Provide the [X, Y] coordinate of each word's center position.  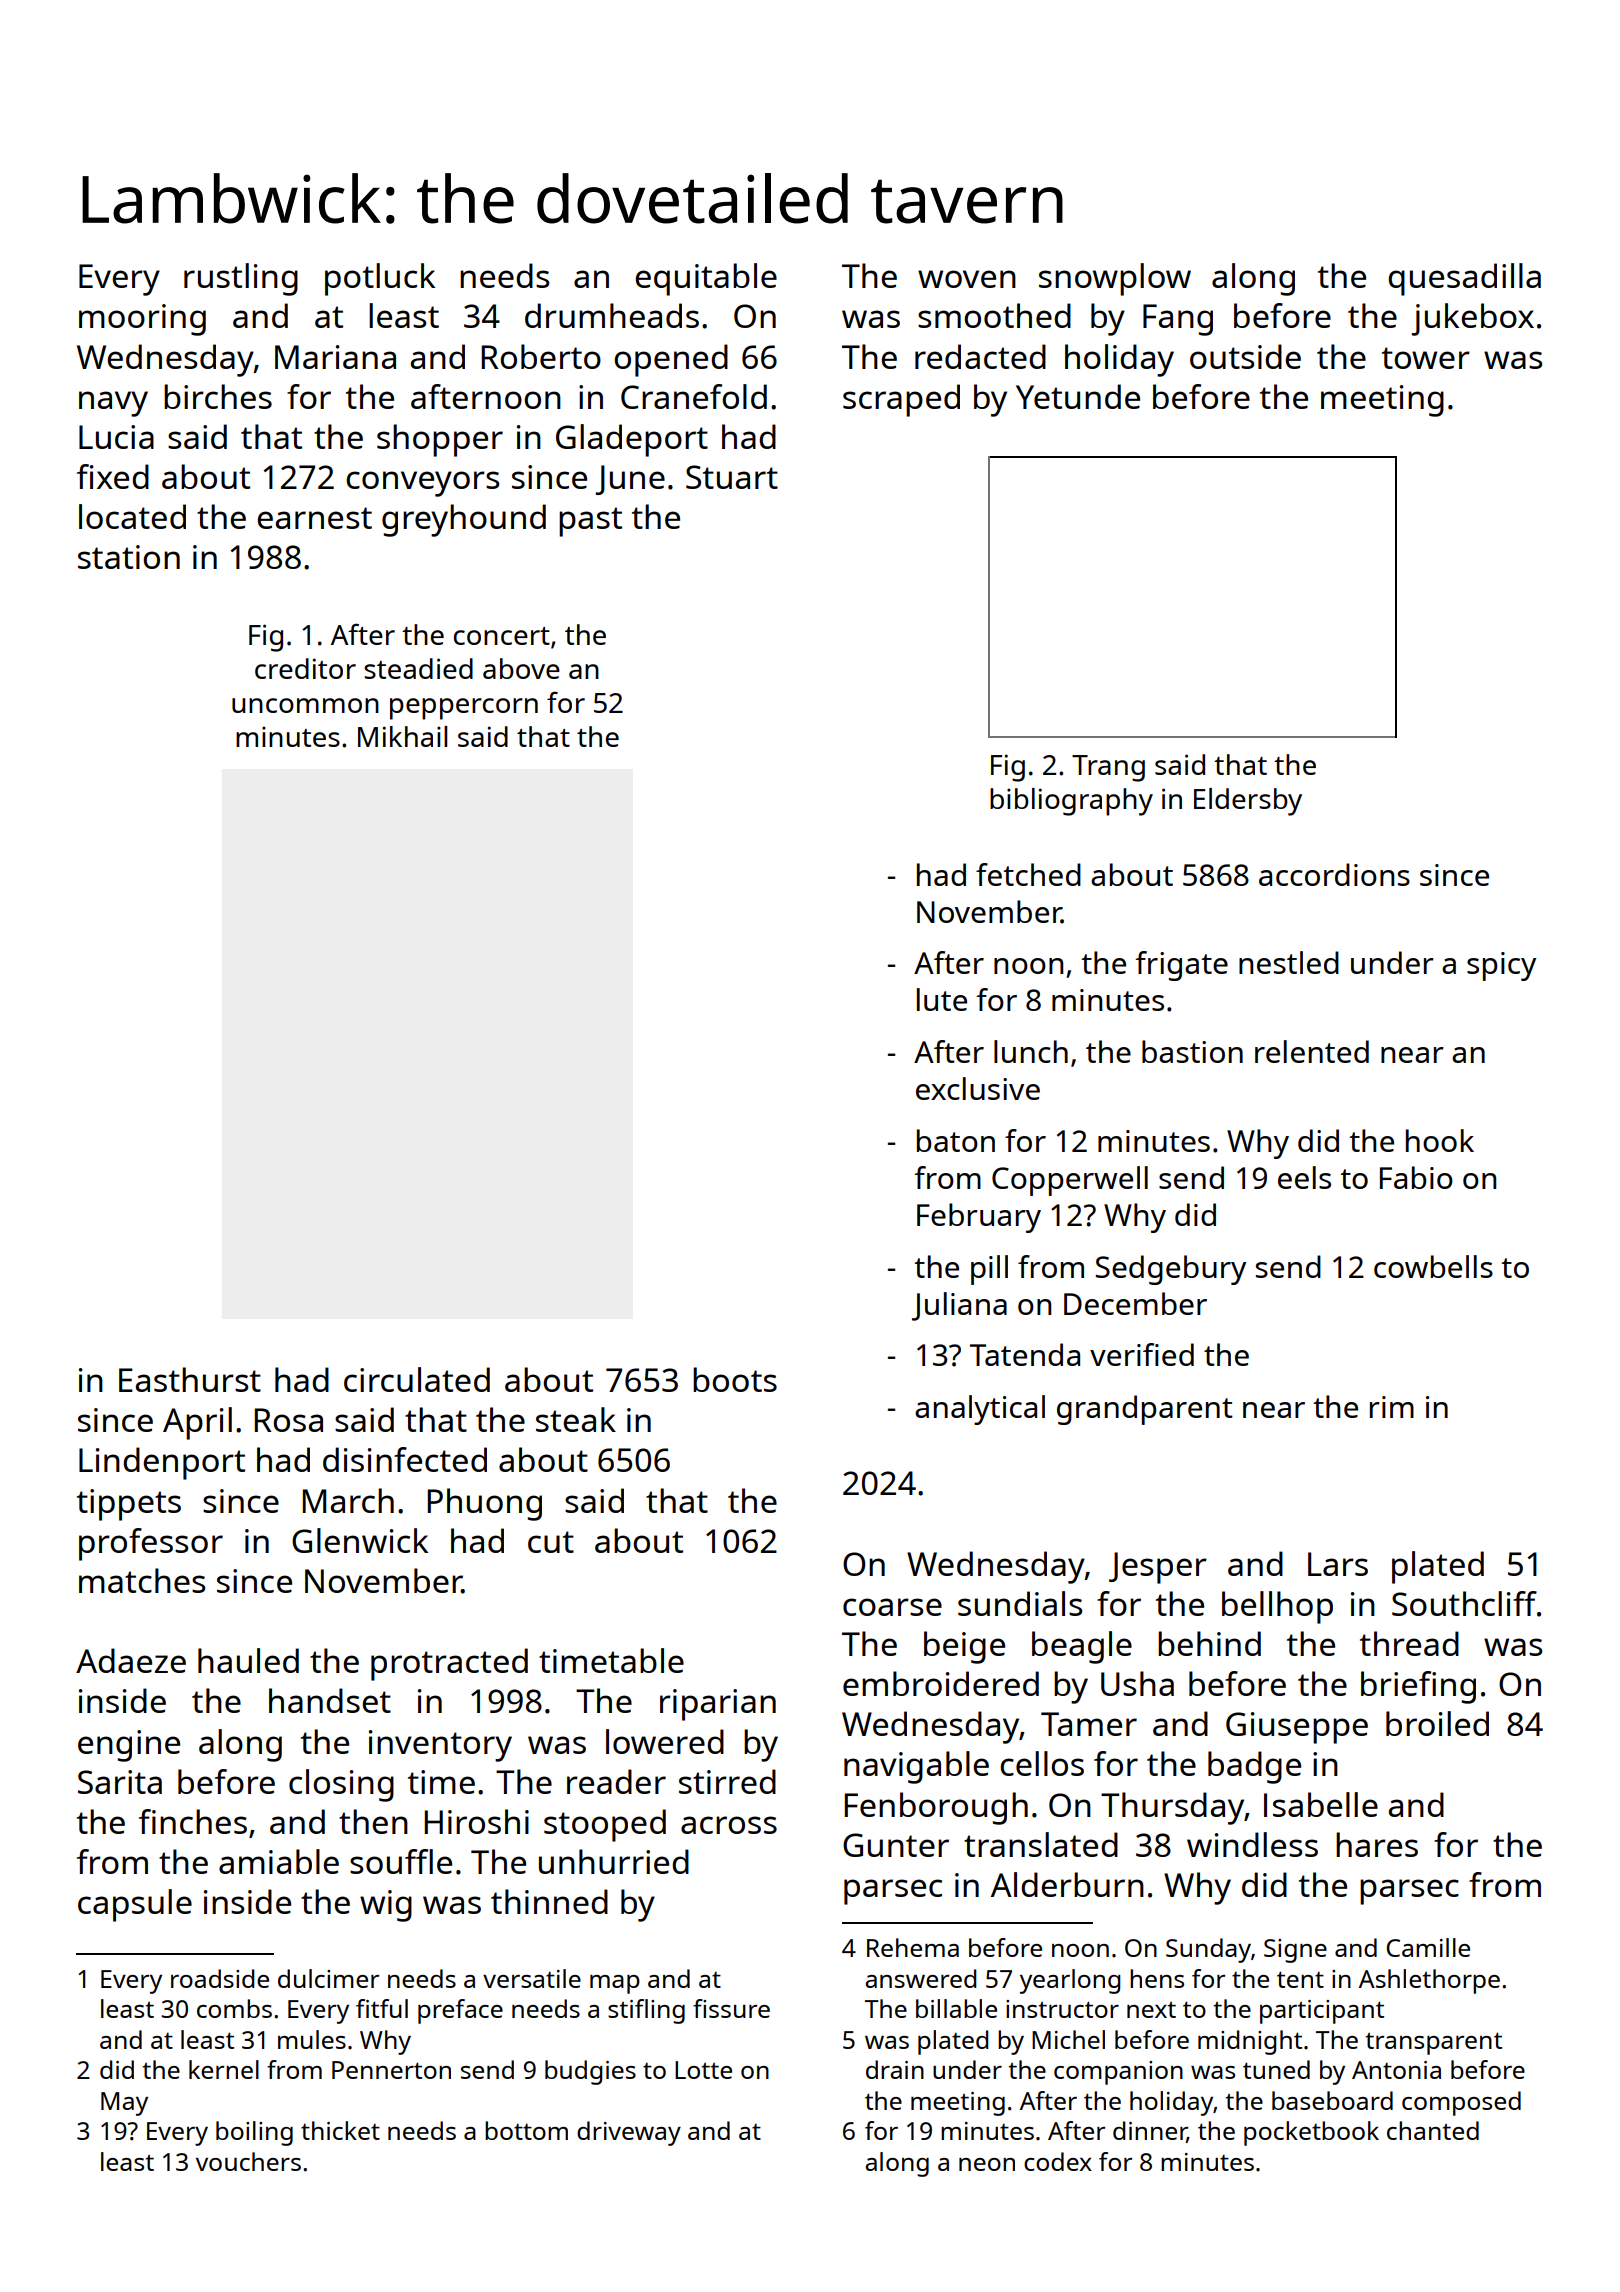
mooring [142, 320]
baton [956, 1140]
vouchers [248, 2161]
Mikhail [402, 736]
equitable [706, 279]
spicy [1501, 966]
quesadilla [1464, 279]
